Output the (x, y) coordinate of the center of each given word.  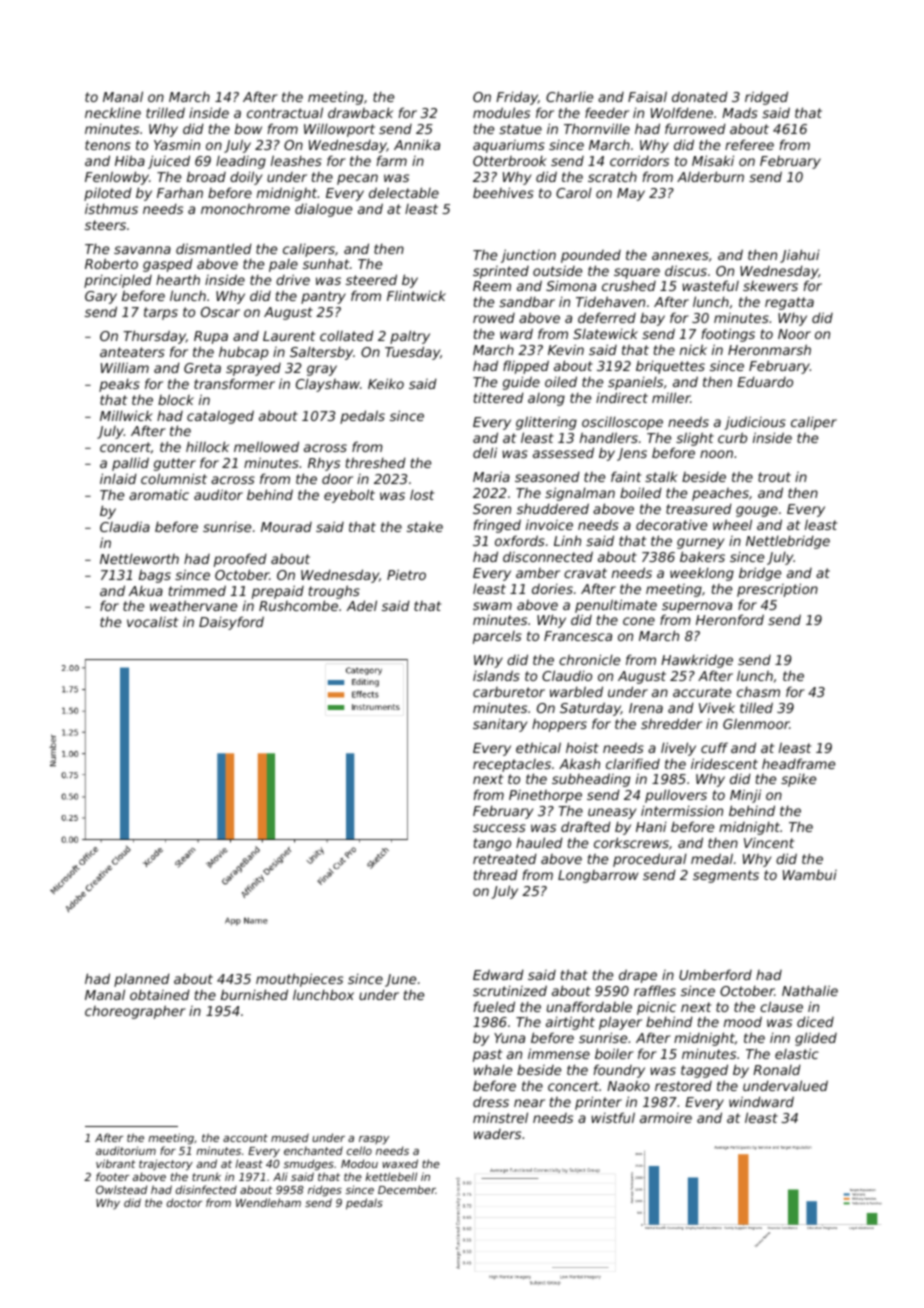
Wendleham (268, 1202)
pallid (130, 464)
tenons (108, 145)
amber (538, 573)
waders (497, 1134)
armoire (666, 1117)
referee (749, 144)
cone (639, 621)
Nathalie (810, 990)
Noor (794, 334)
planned (142, 980)
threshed (376, 462)
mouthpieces (299, 980)
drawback (360, 112)
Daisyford (231, 623)
